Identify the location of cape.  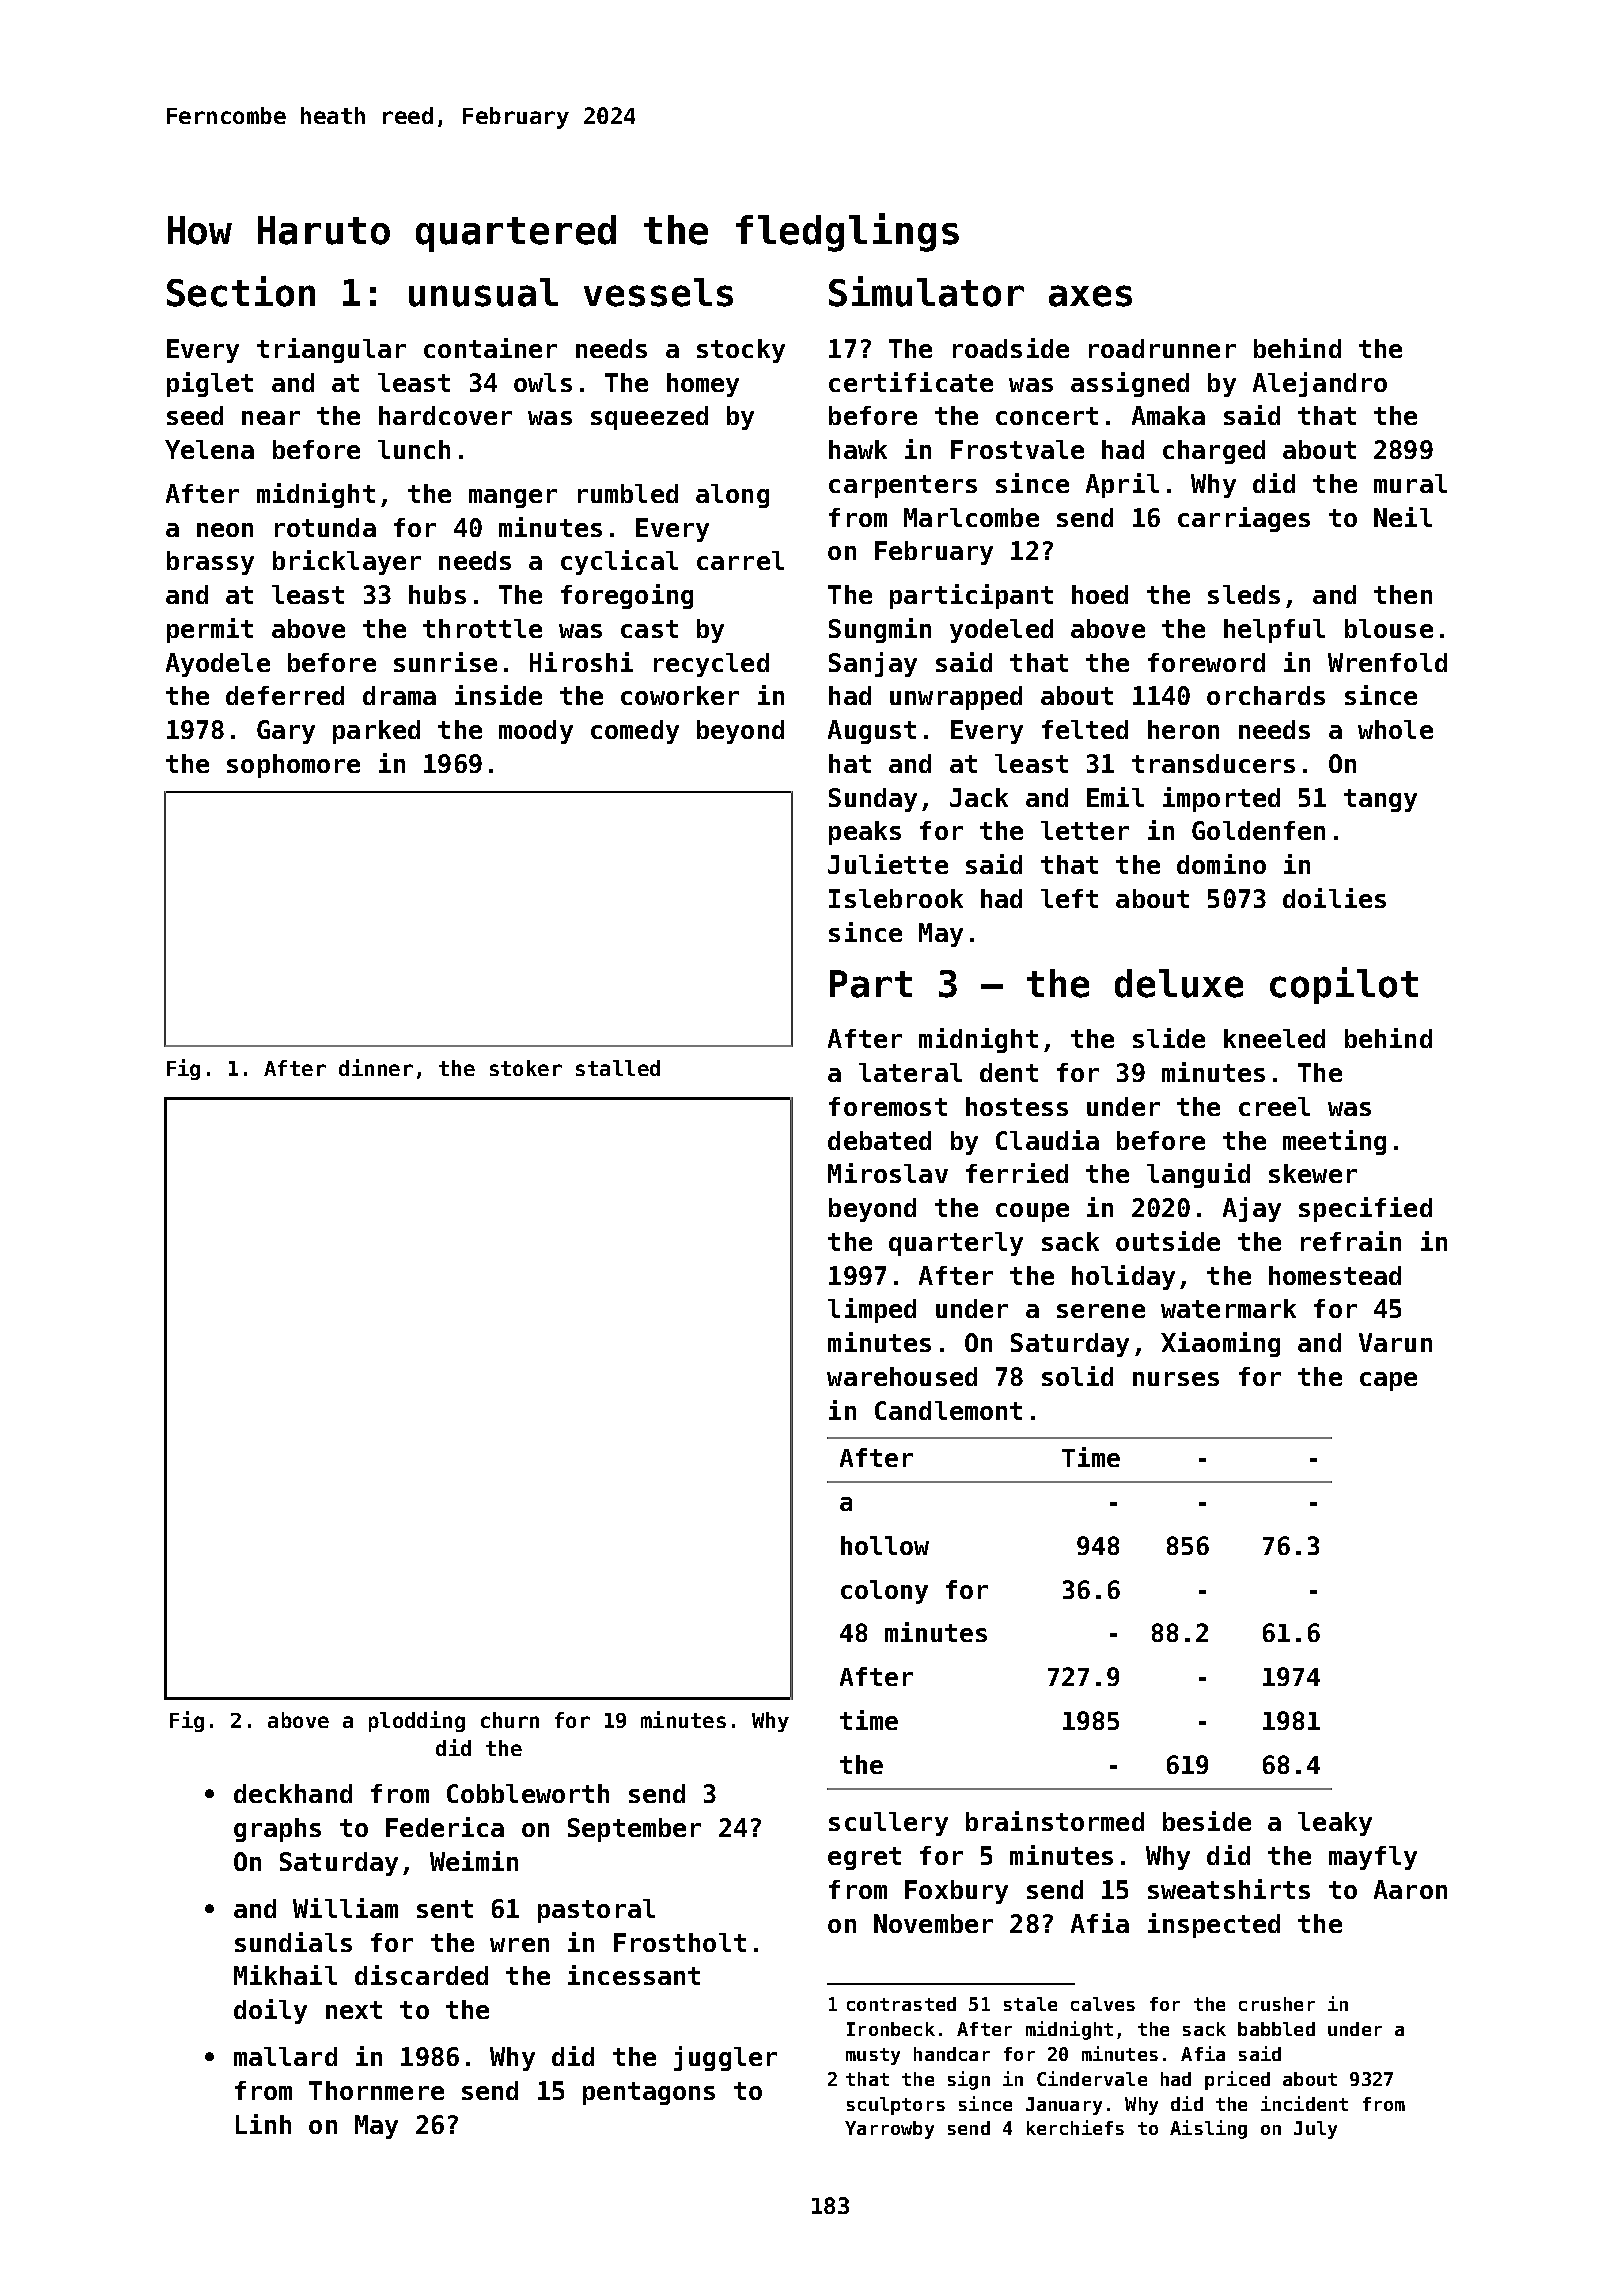
(1388, 1381).
